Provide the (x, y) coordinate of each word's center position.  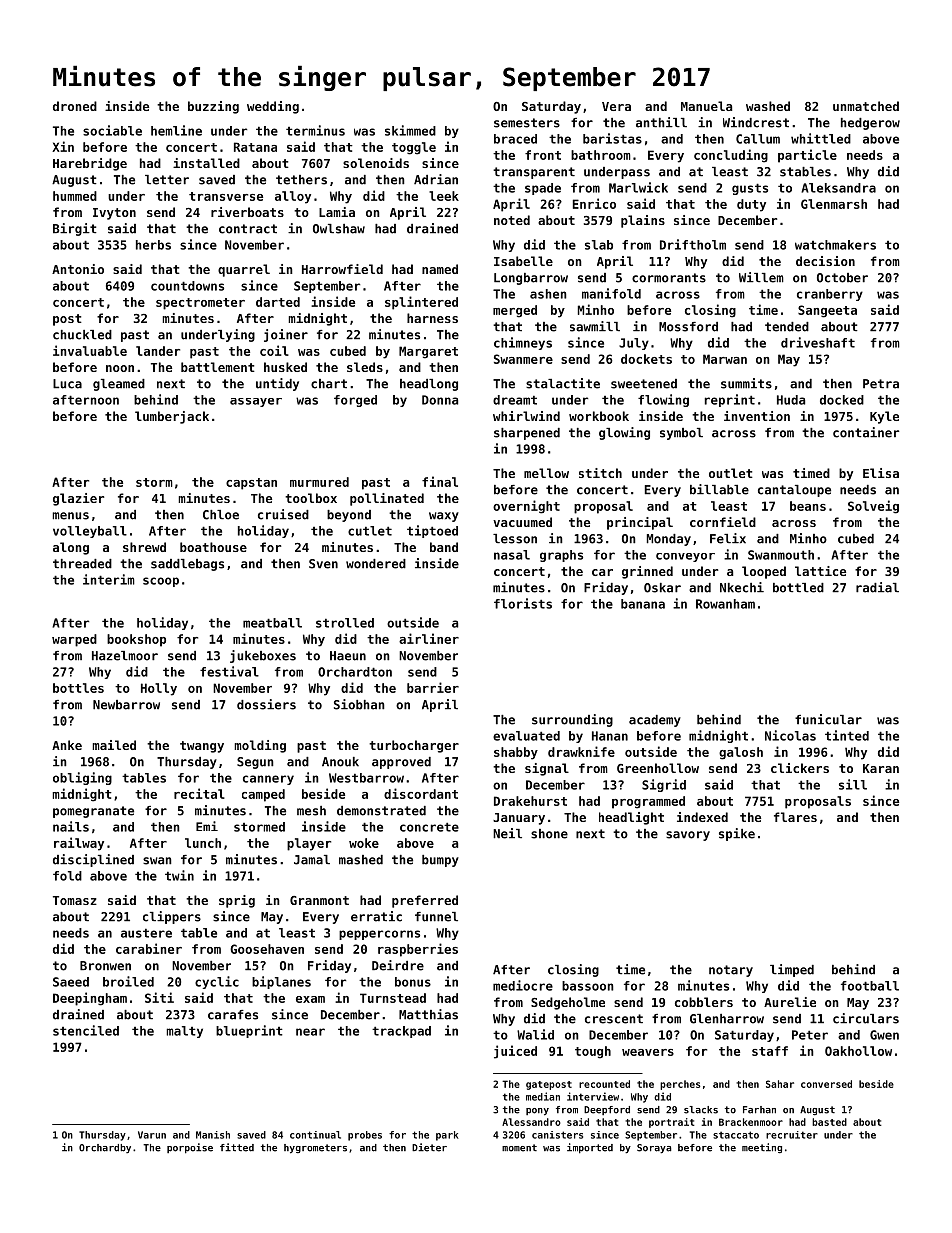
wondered (376, 564)
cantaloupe (794, 491)
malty (184, 1032)
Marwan (725, 359)
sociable (112, 130)
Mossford (688, 327)
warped (74, 640)
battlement (218, 367)
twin (179, 875)
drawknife (581, 751)
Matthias (428, 1014)
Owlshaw (339, 229)
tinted (847, 735)
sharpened (527, 434)
